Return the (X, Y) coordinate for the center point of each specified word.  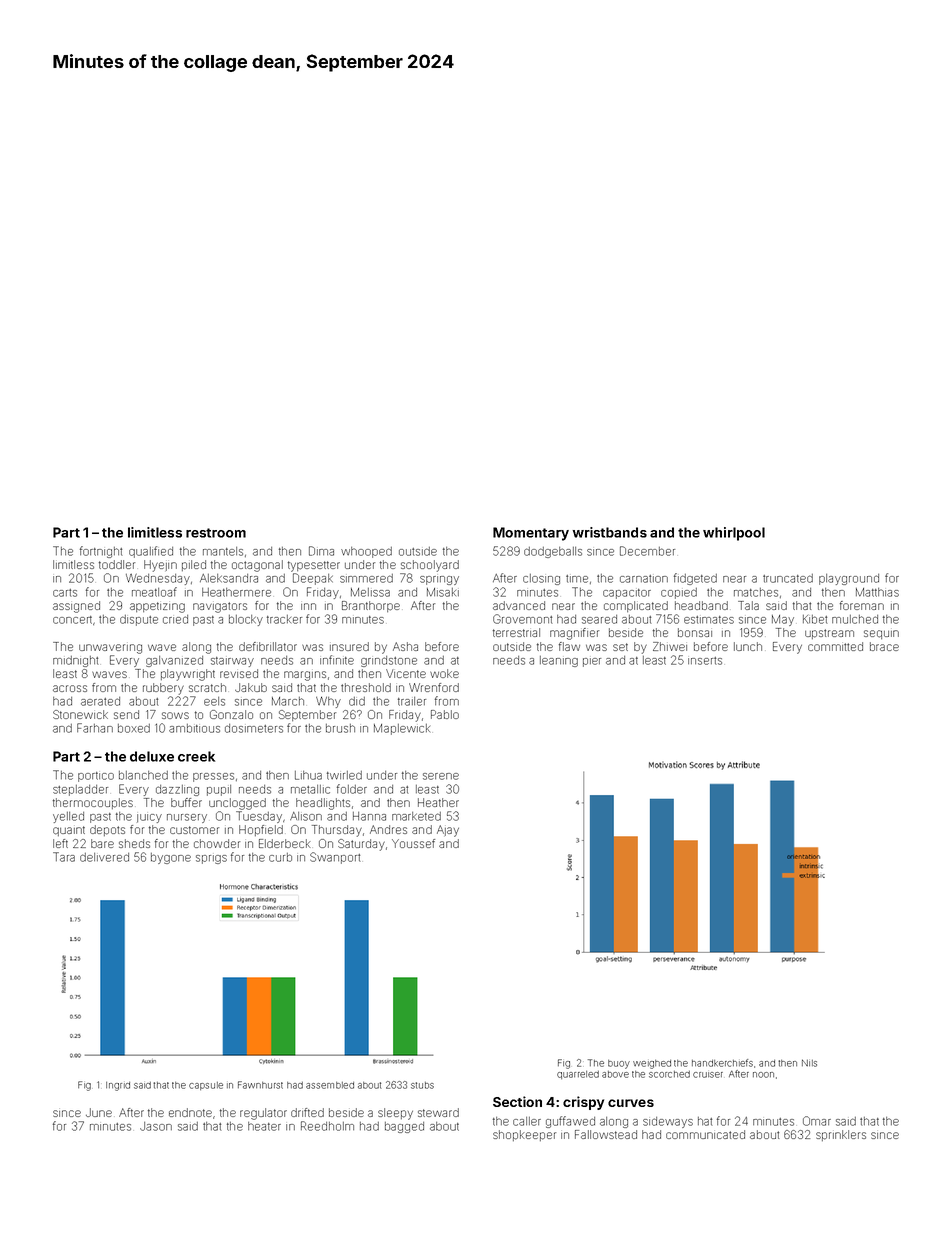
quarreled (578, 1075)
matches (756, 592)
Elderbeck (285, 843)
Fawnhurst (260, 1085)
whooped (366, 552)
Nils (809, 1063)
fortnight (101, 552)
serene (441, 776)
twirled (344, 775)
